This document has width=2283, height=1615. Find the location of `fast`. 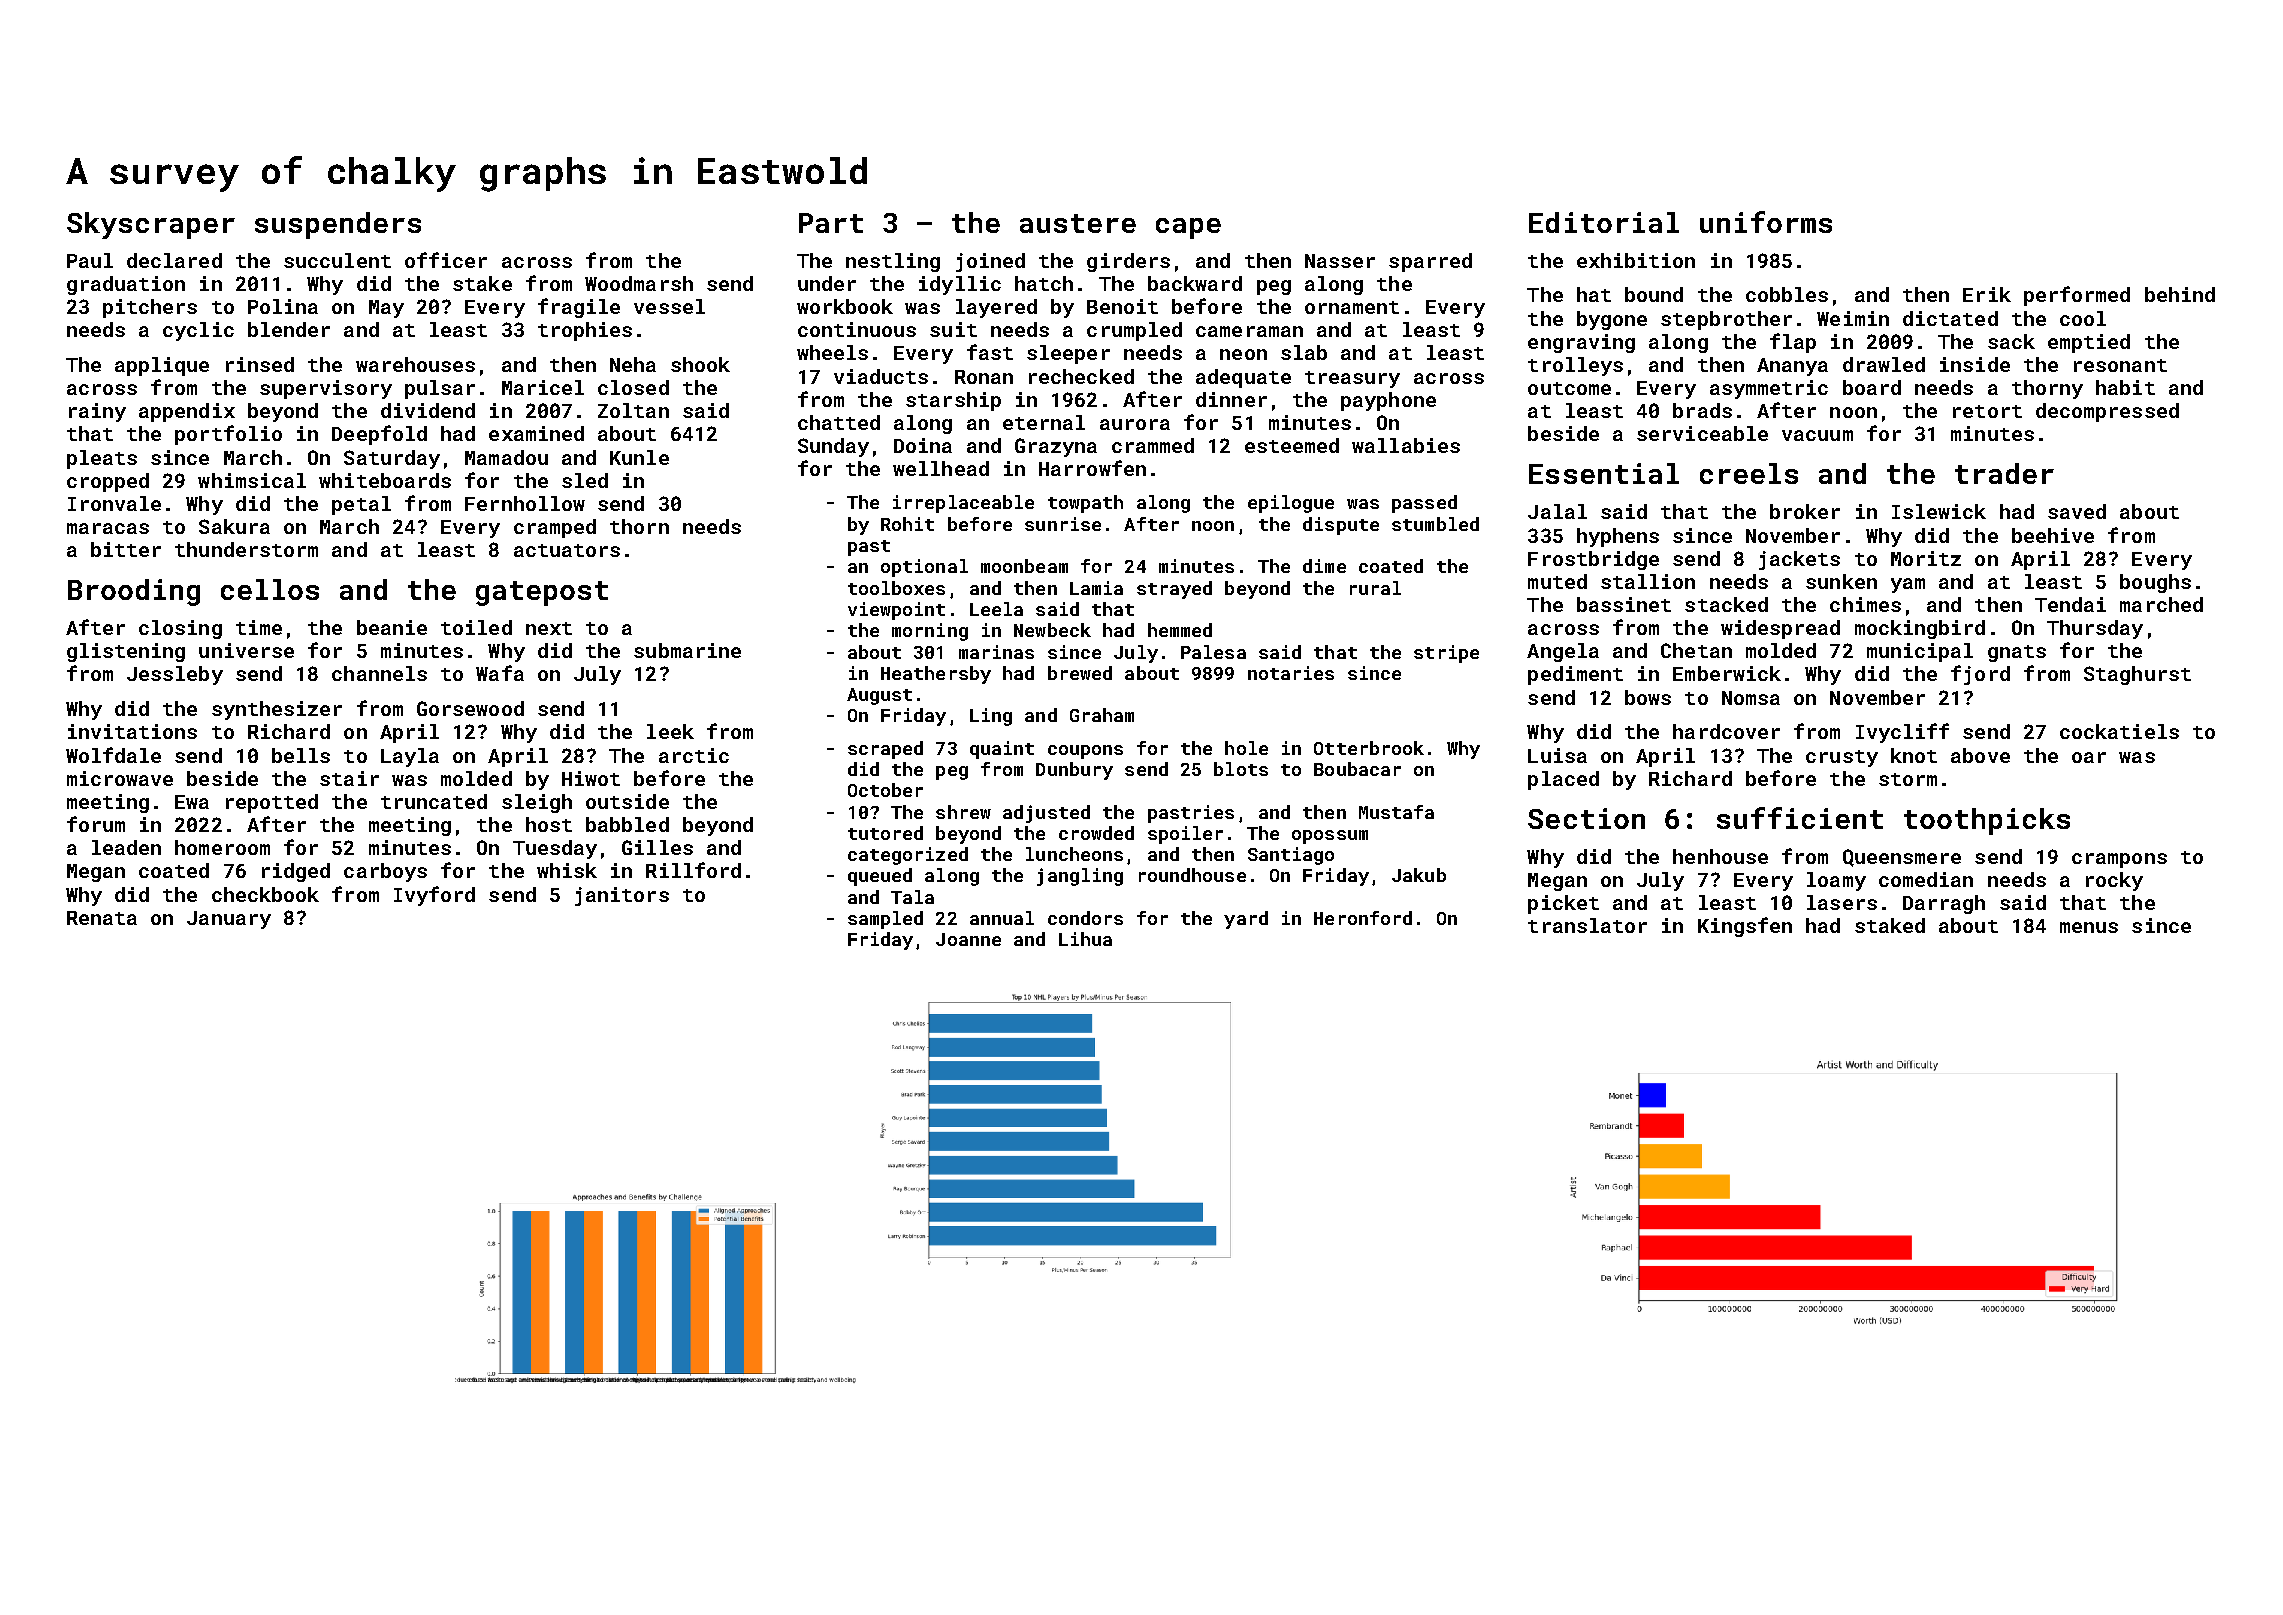

fast is located at coordinates (990, 352).
